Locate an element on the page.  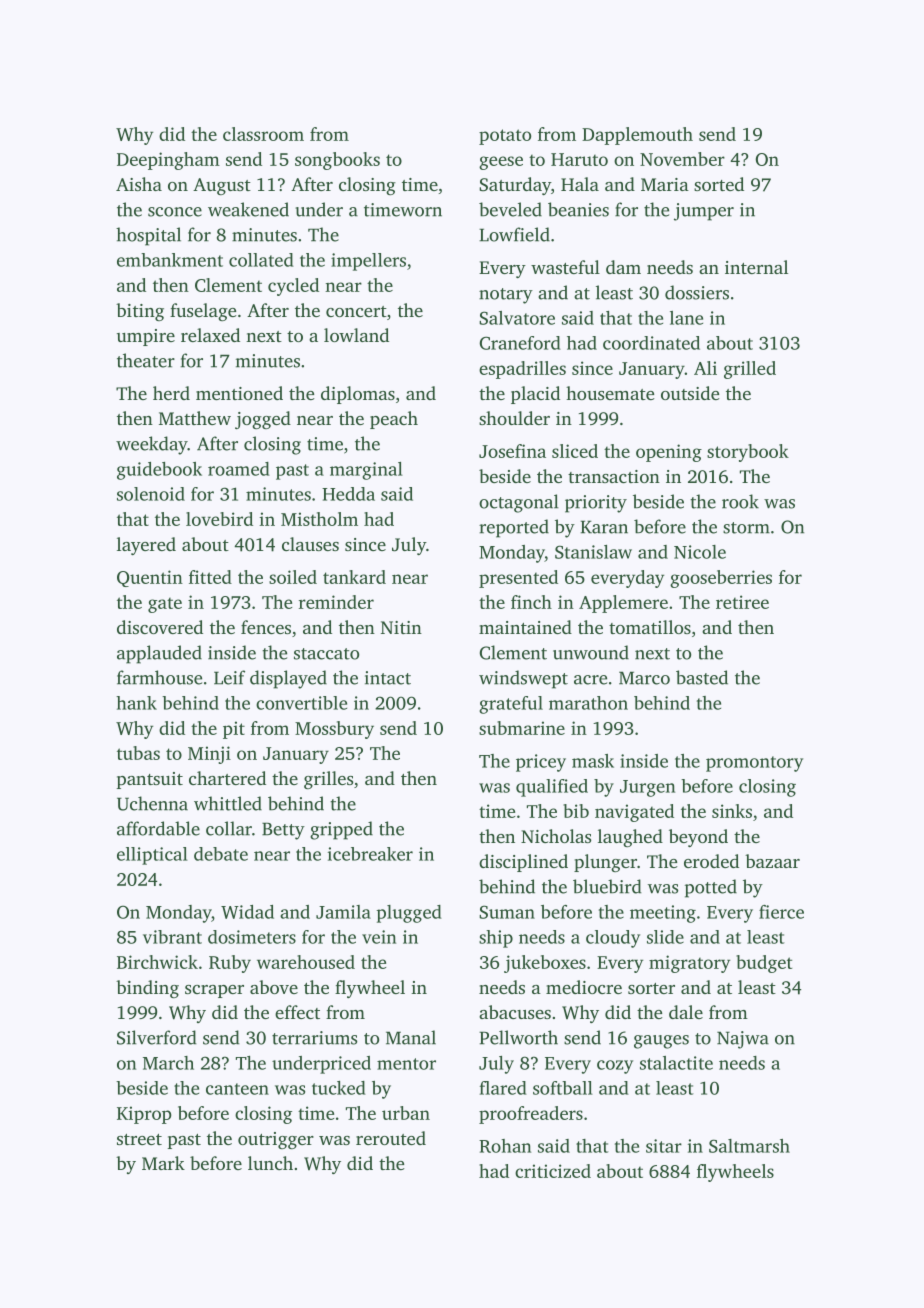
August is located at coordinates (222, 186).
